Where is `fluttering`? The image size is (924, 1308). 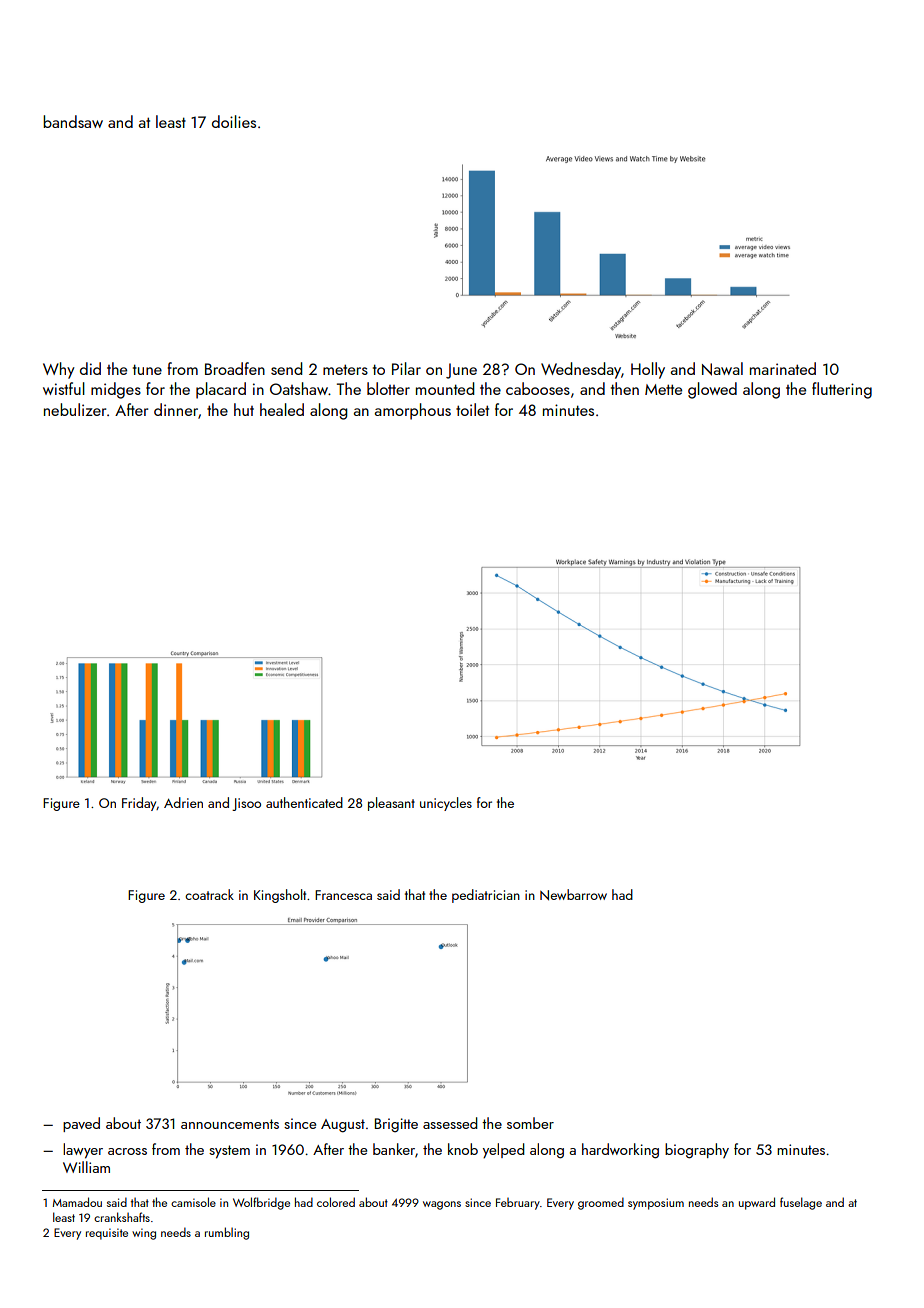
fluttering is located at coordinates (842, 390).
